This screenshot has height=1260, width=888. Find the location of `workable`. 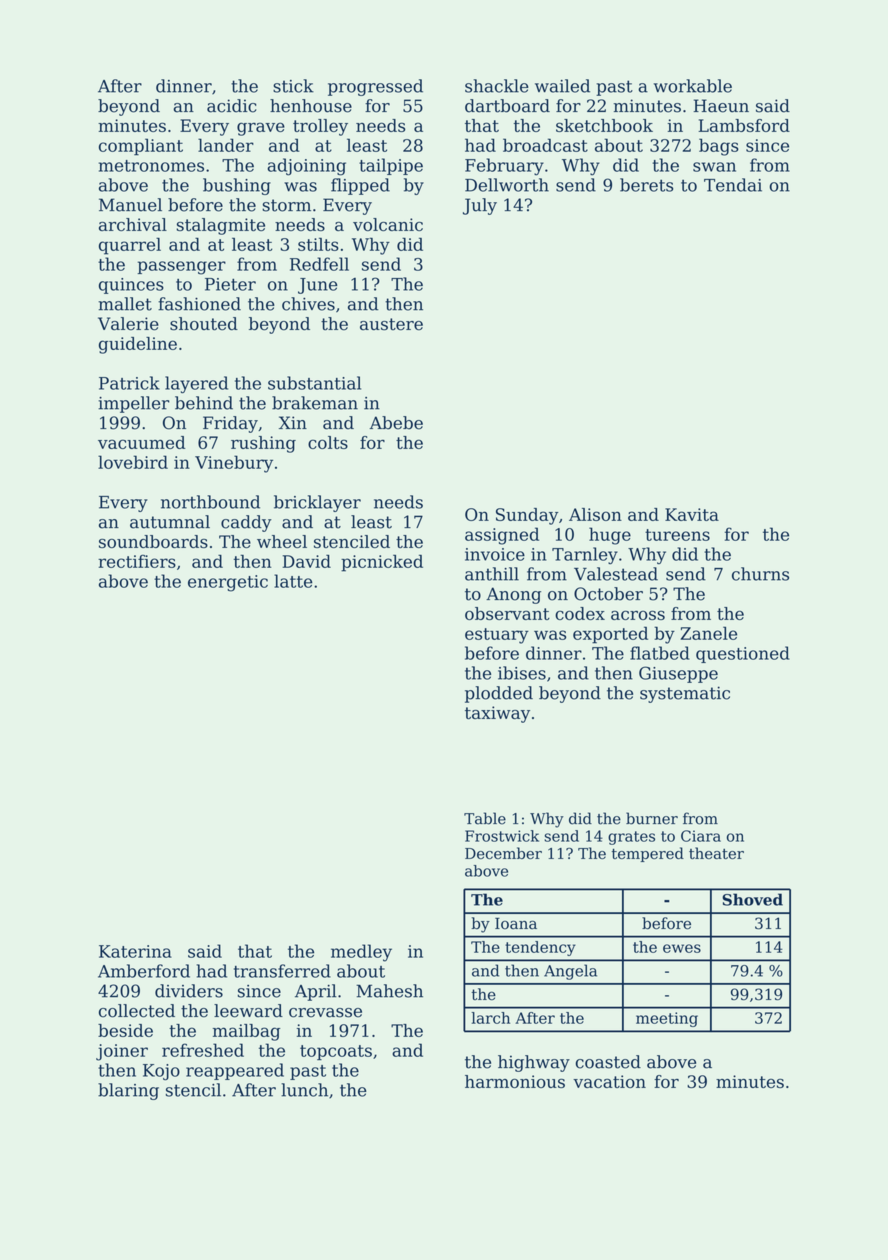

workable is located at coordinates (692, 86).
